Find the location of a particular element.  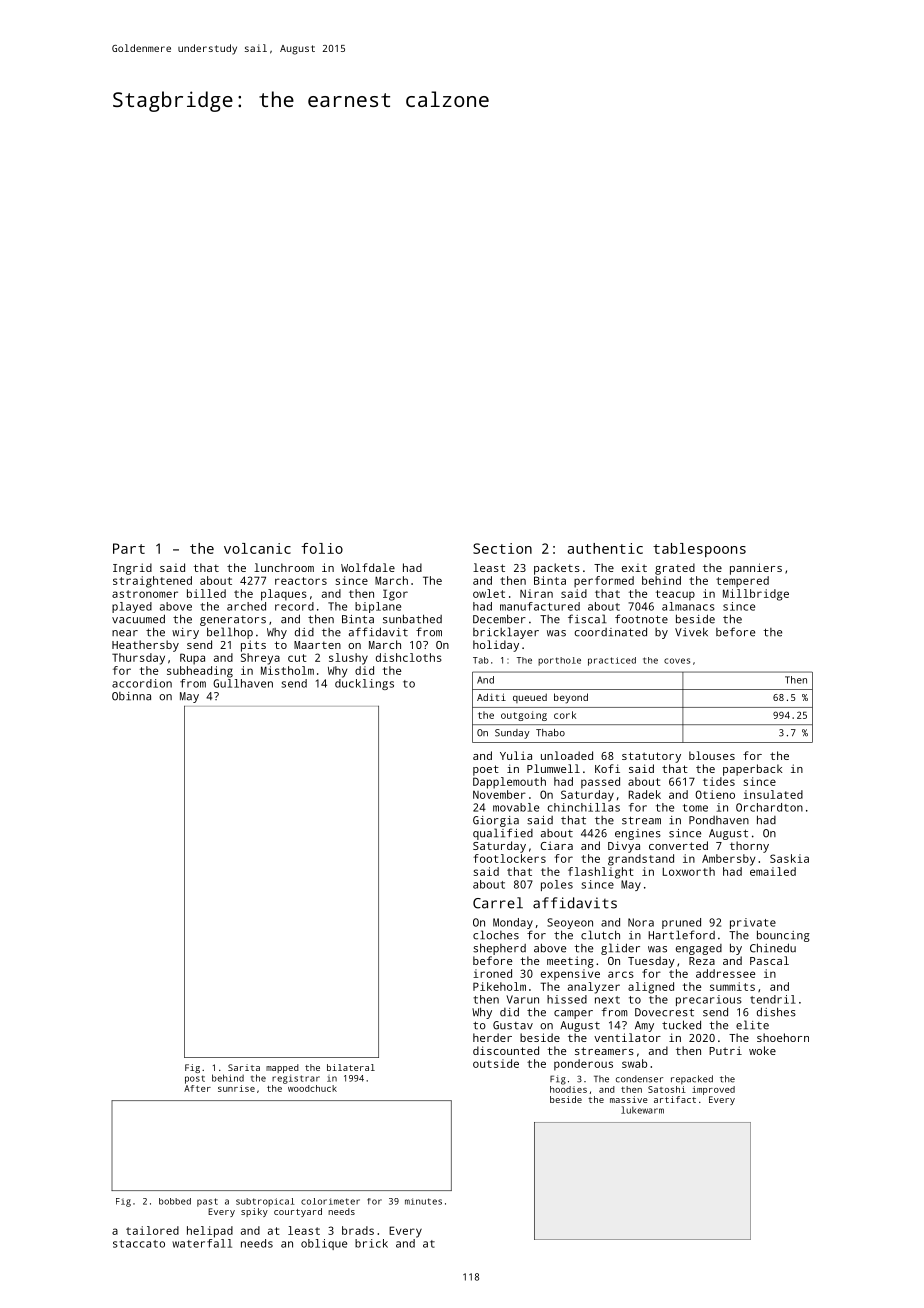

sunbathed is located at coordinates (412, 619).
